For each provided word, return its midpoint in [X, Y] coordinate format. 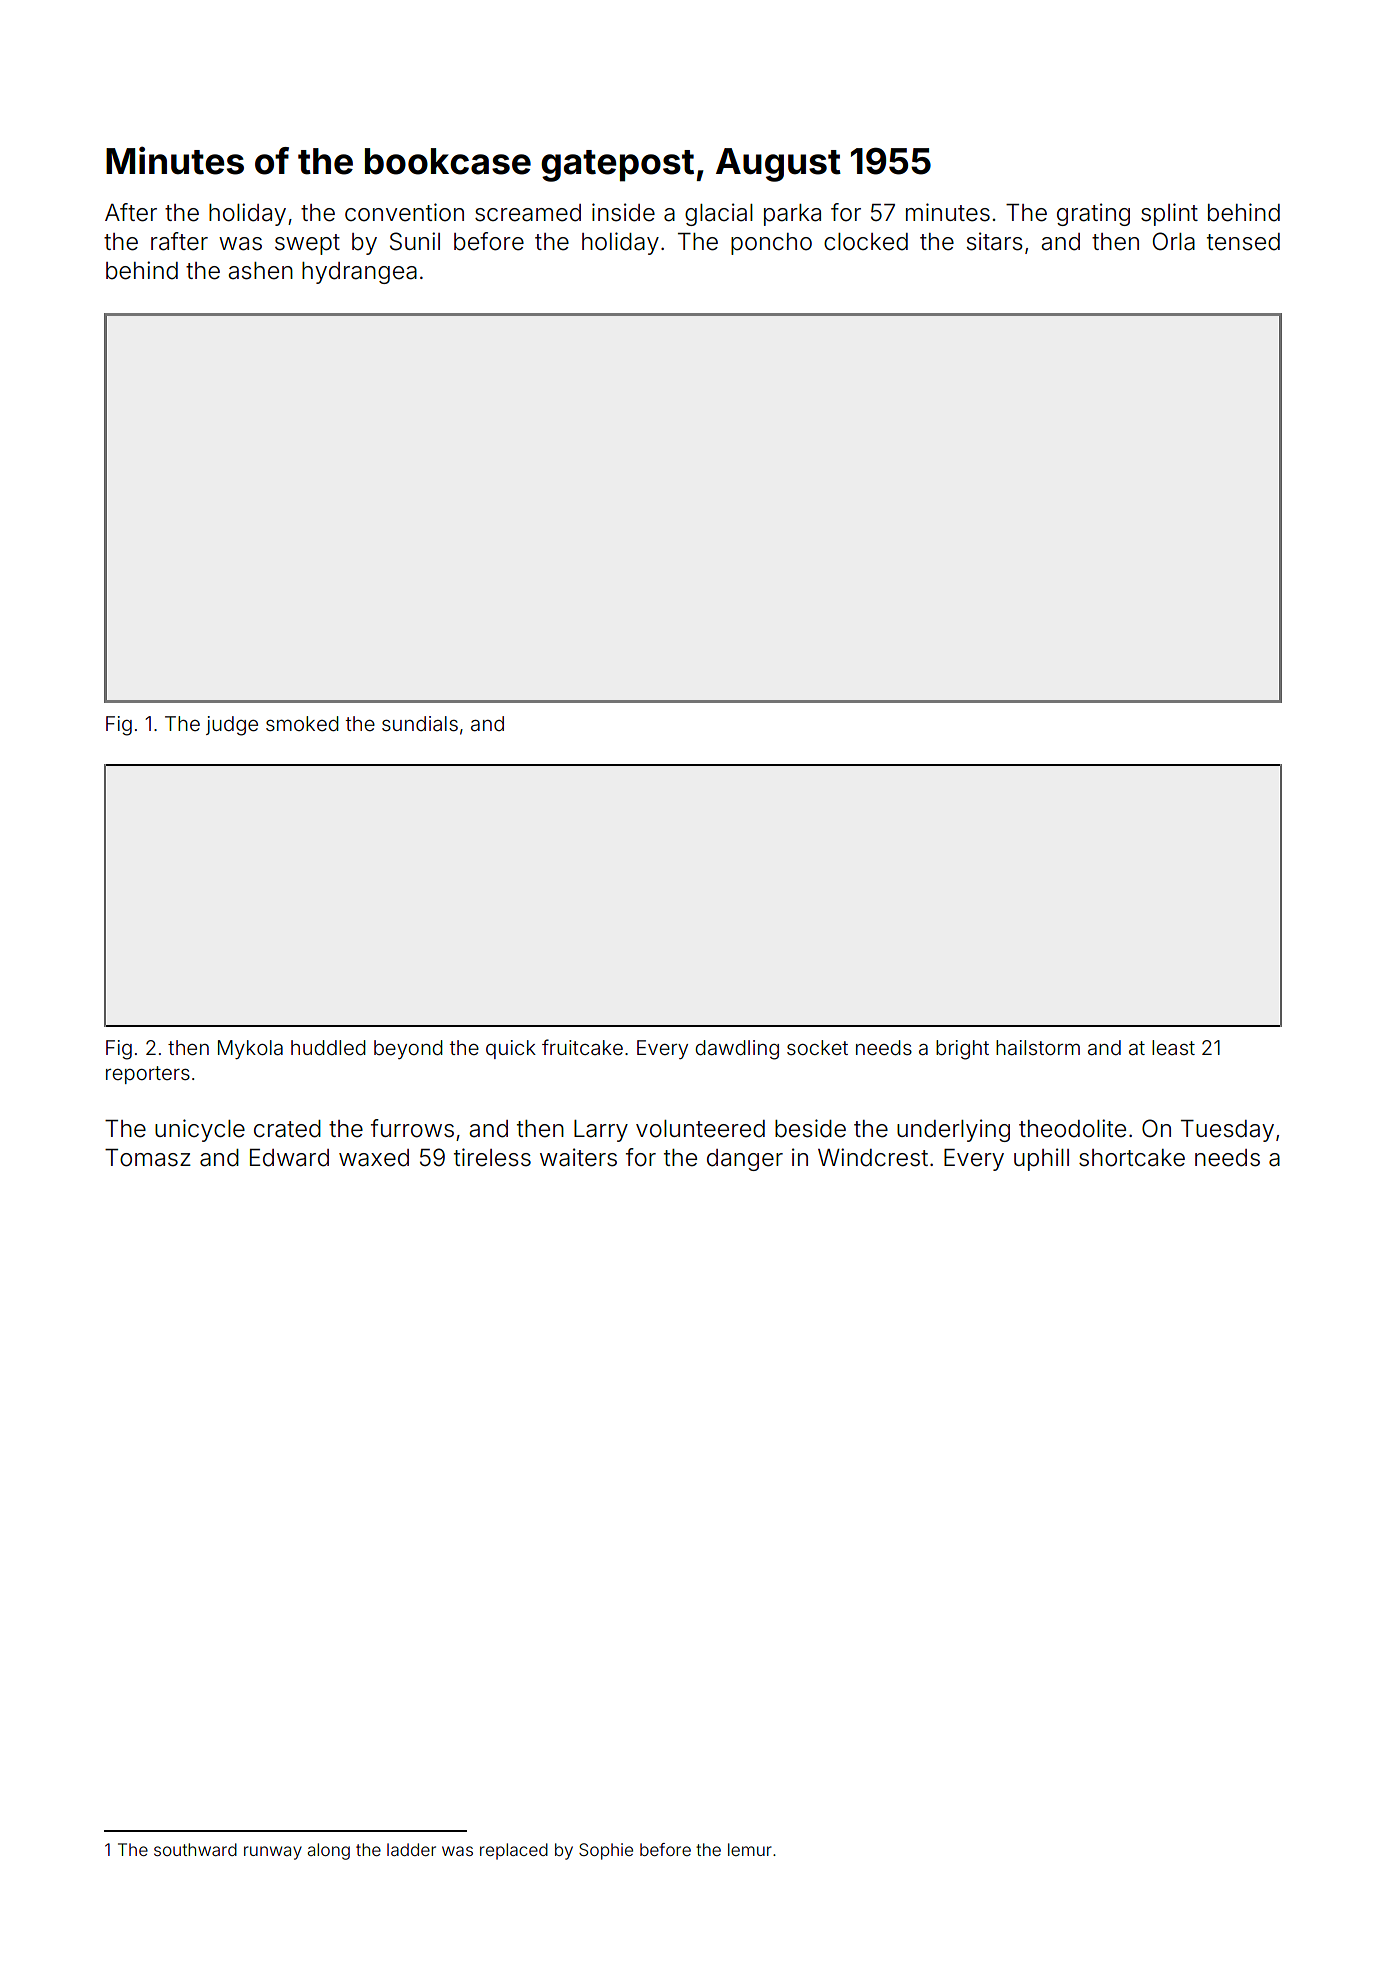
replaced [514, 1851]
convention [404, 212]
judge [232, 726]
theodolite [1072, 1128]
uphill [1041, 1159]
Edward [289, 1158]
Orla [1174, 241]
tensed [1243, 242]
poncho [771, 244]
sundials [420, 723]
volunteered [700, 1129]
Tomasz [148, 1158]
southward [195, 1849]
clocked [866, 242]
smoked [302, 723]
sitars [995, 241]
